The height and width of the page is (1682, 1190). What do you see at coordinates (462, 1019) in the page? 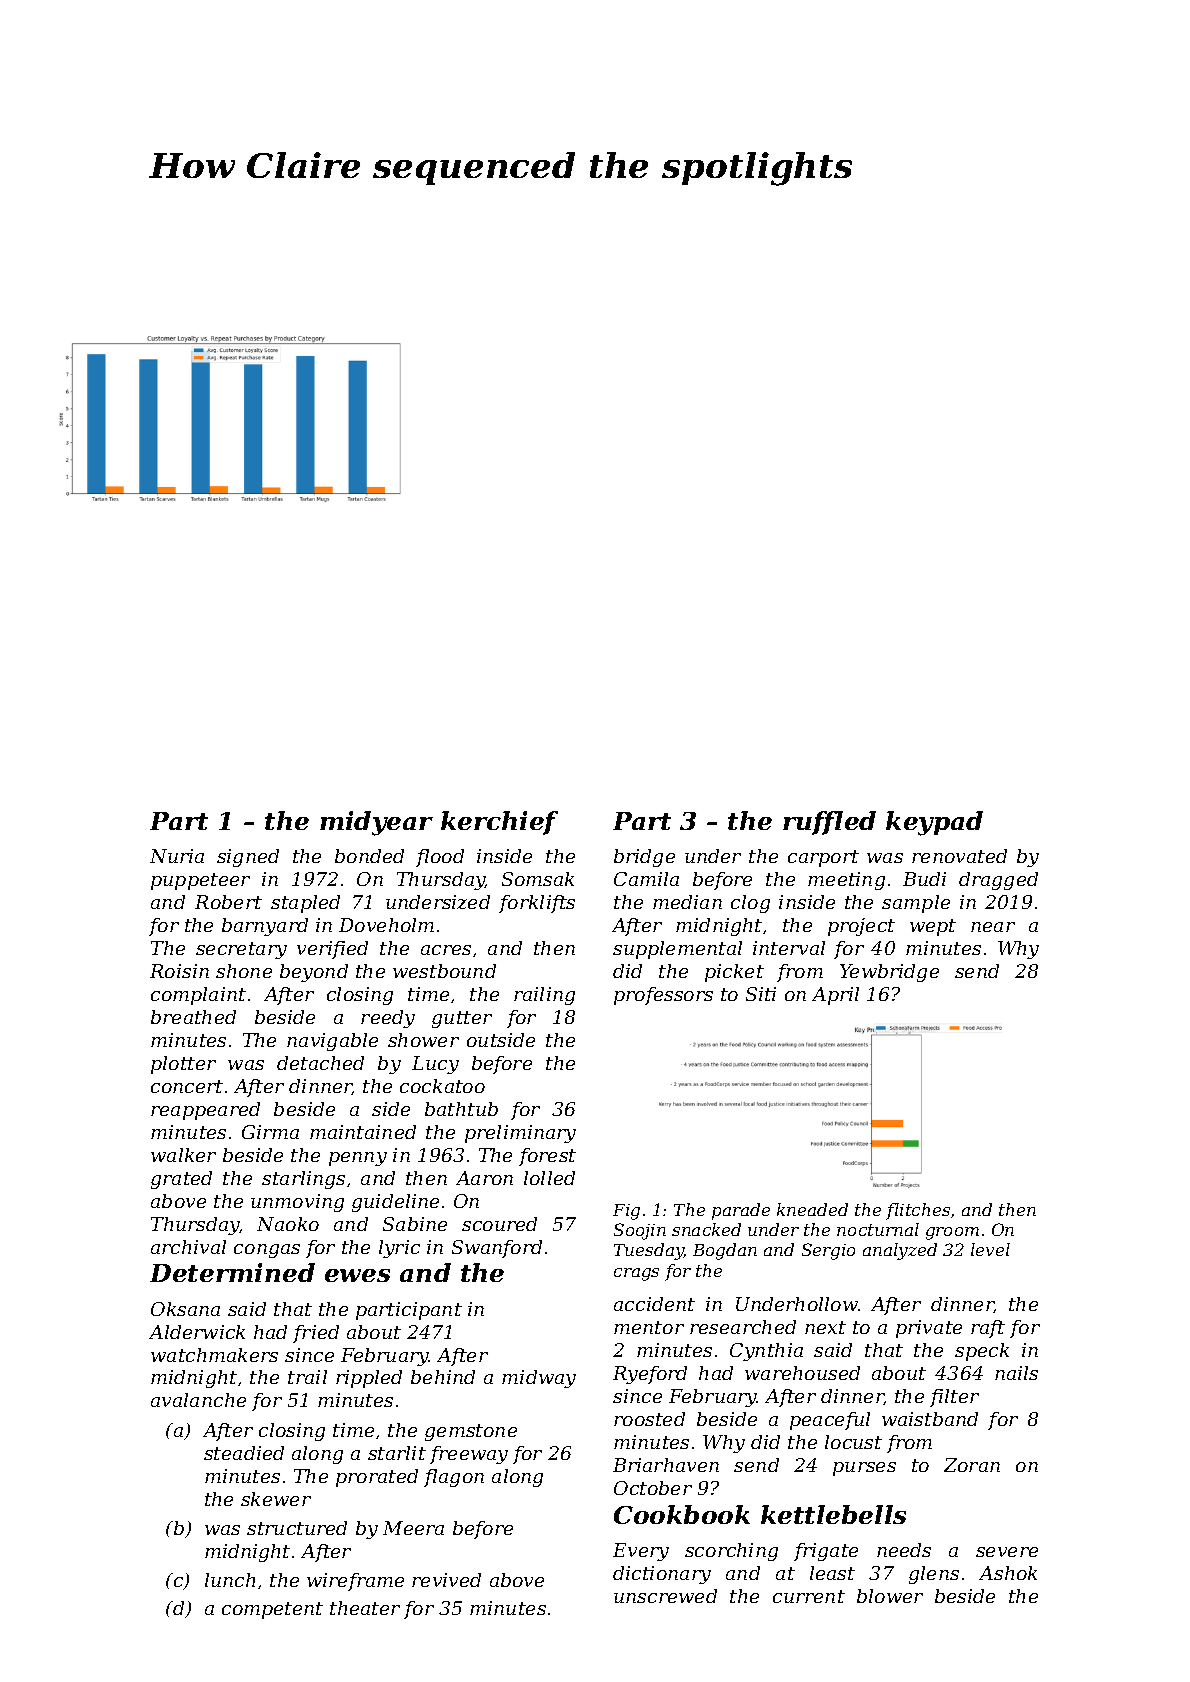
I see `gutter` at bounding box center [462, 1019].
